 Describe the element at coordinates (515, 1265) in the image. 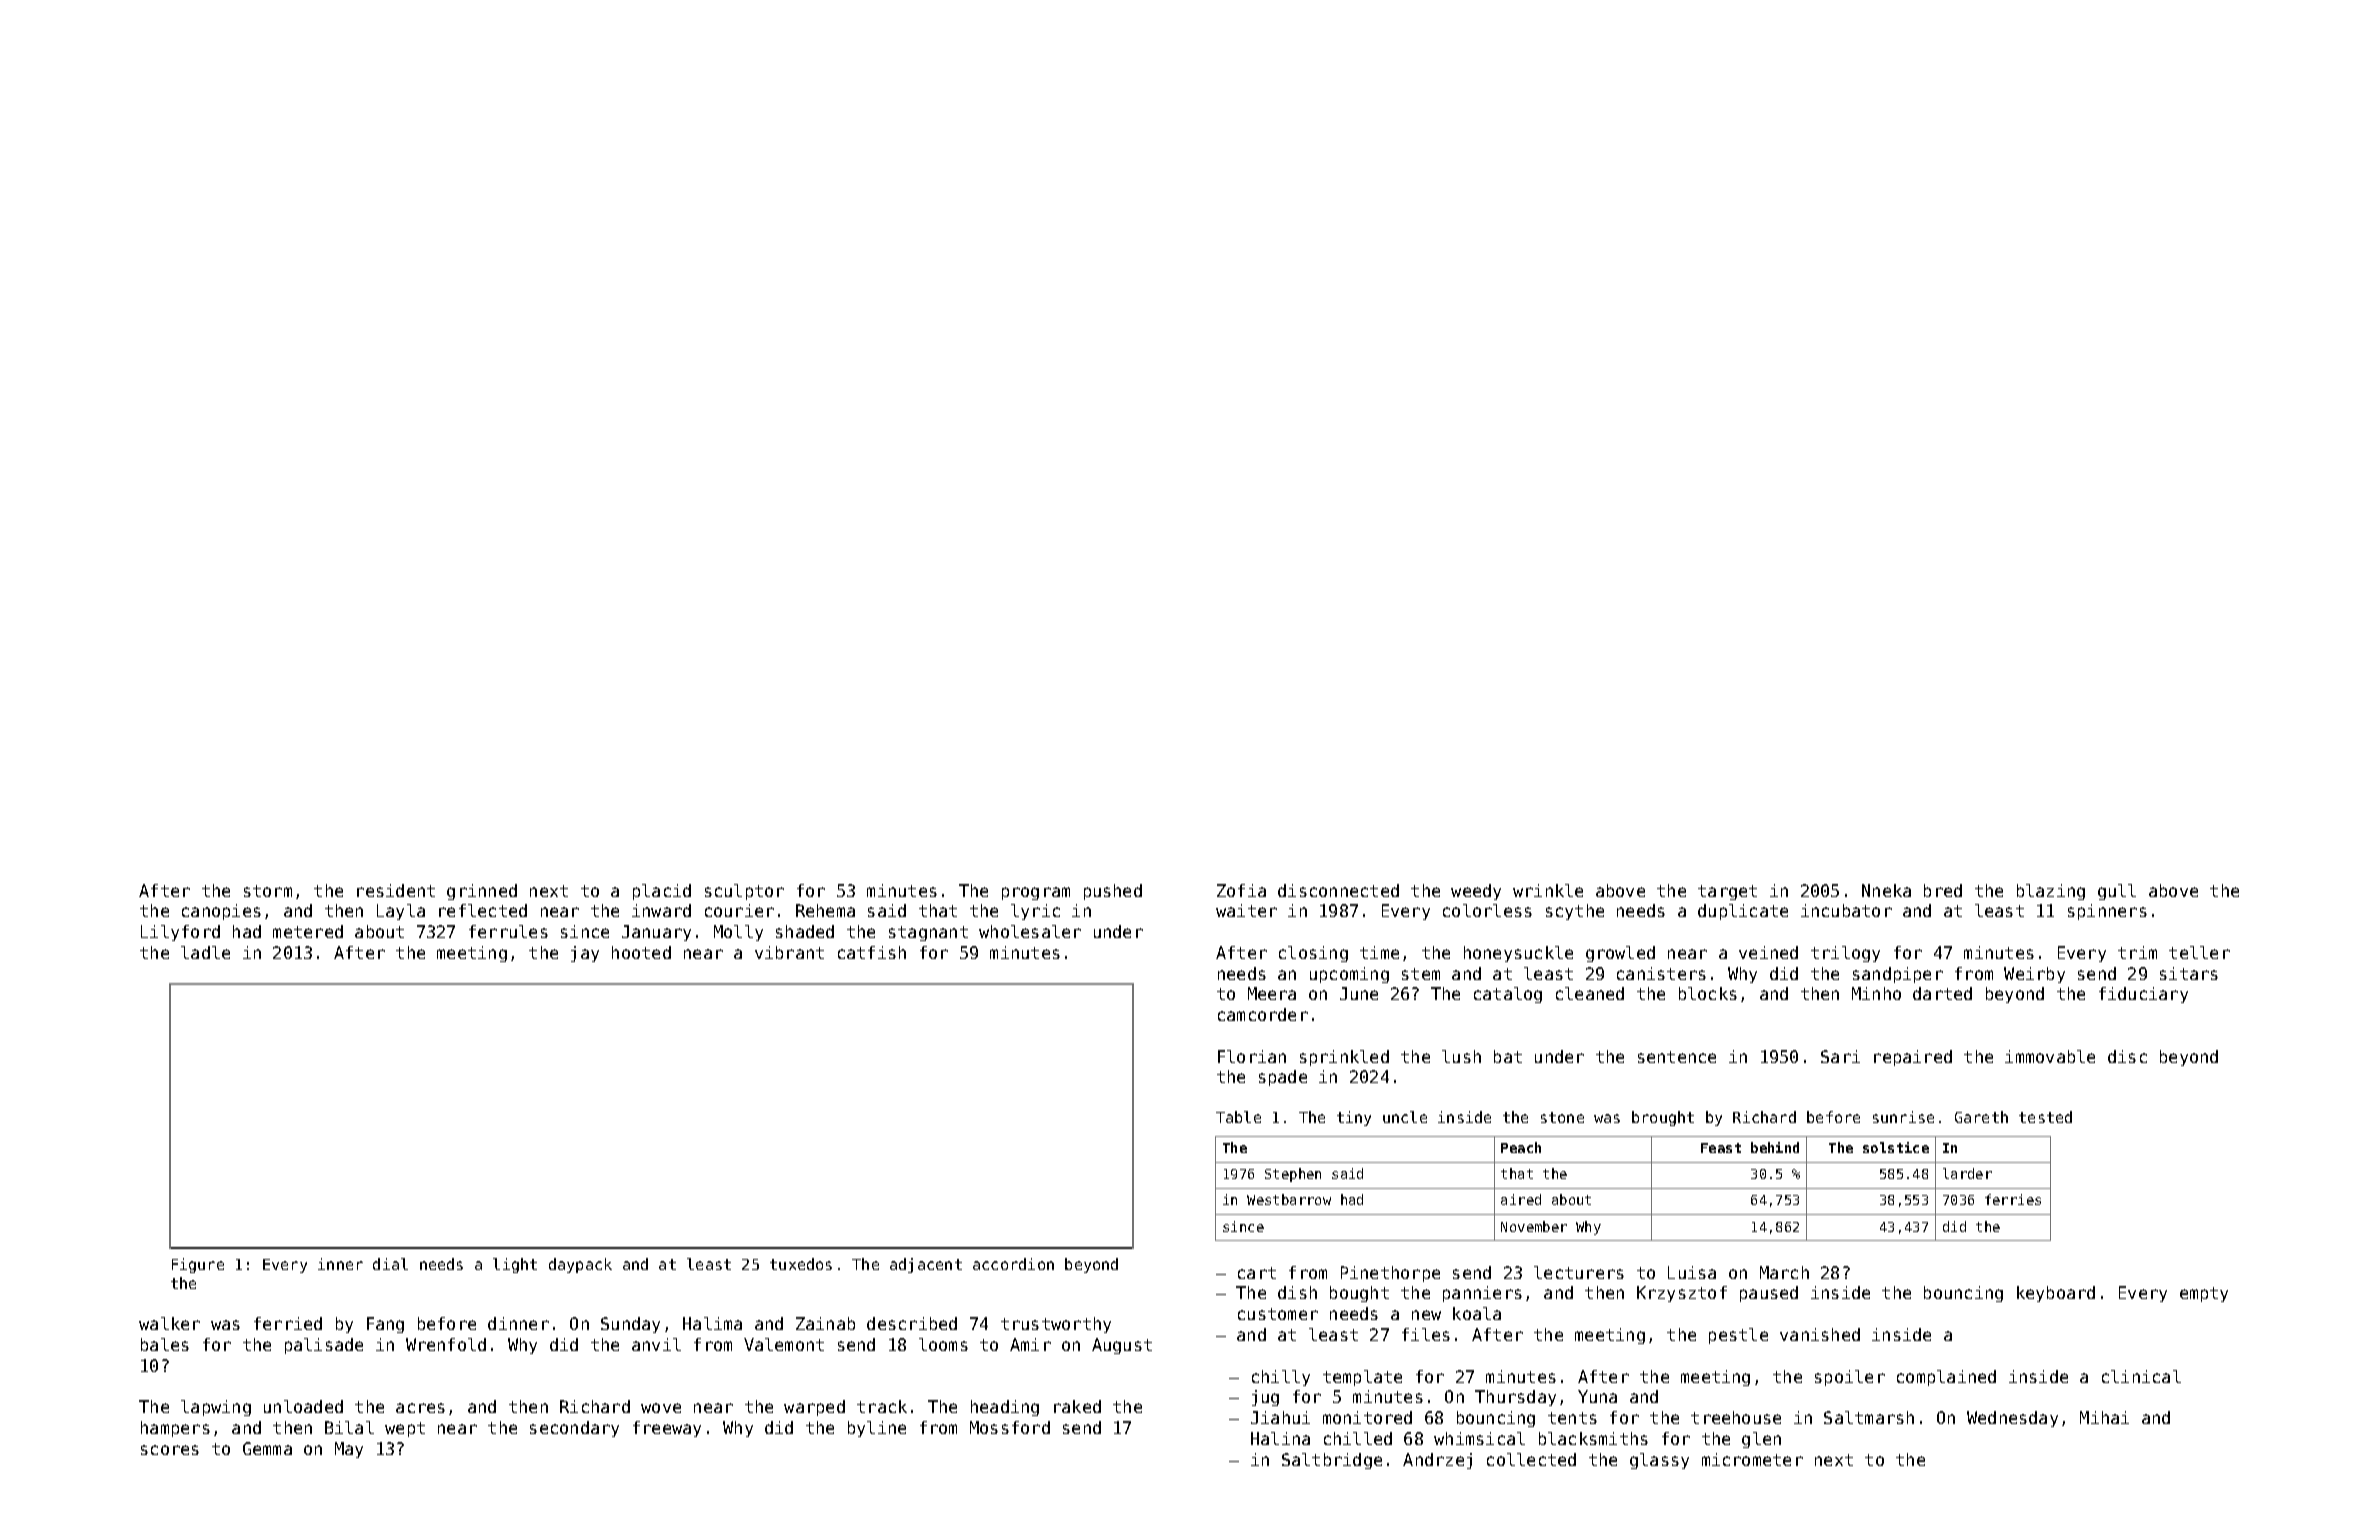

I see `light` at that location.
